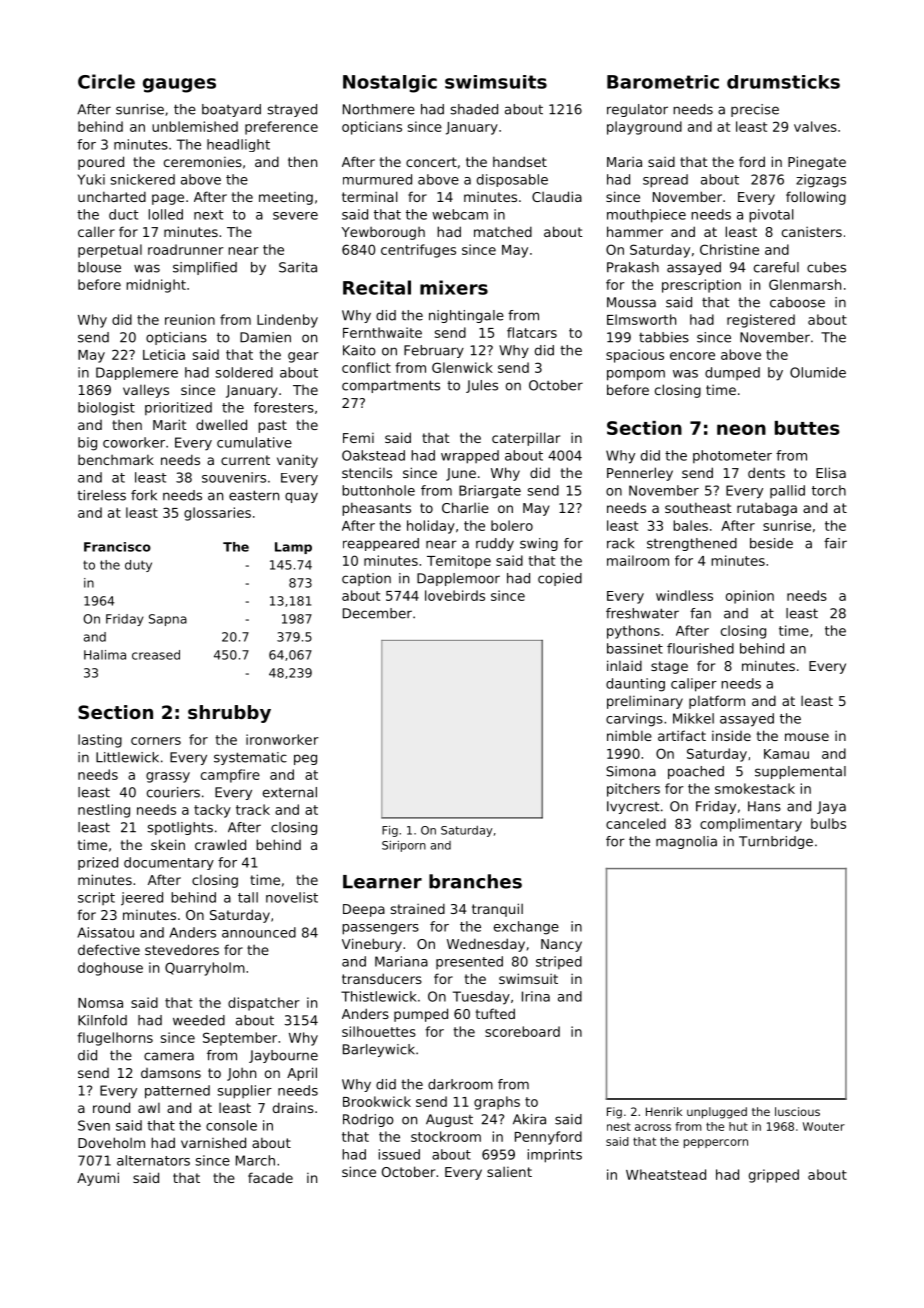 This image has width=924, height=1308. Describe the element at coordinates (475, 881) in the image. I see `branches` at that location.
